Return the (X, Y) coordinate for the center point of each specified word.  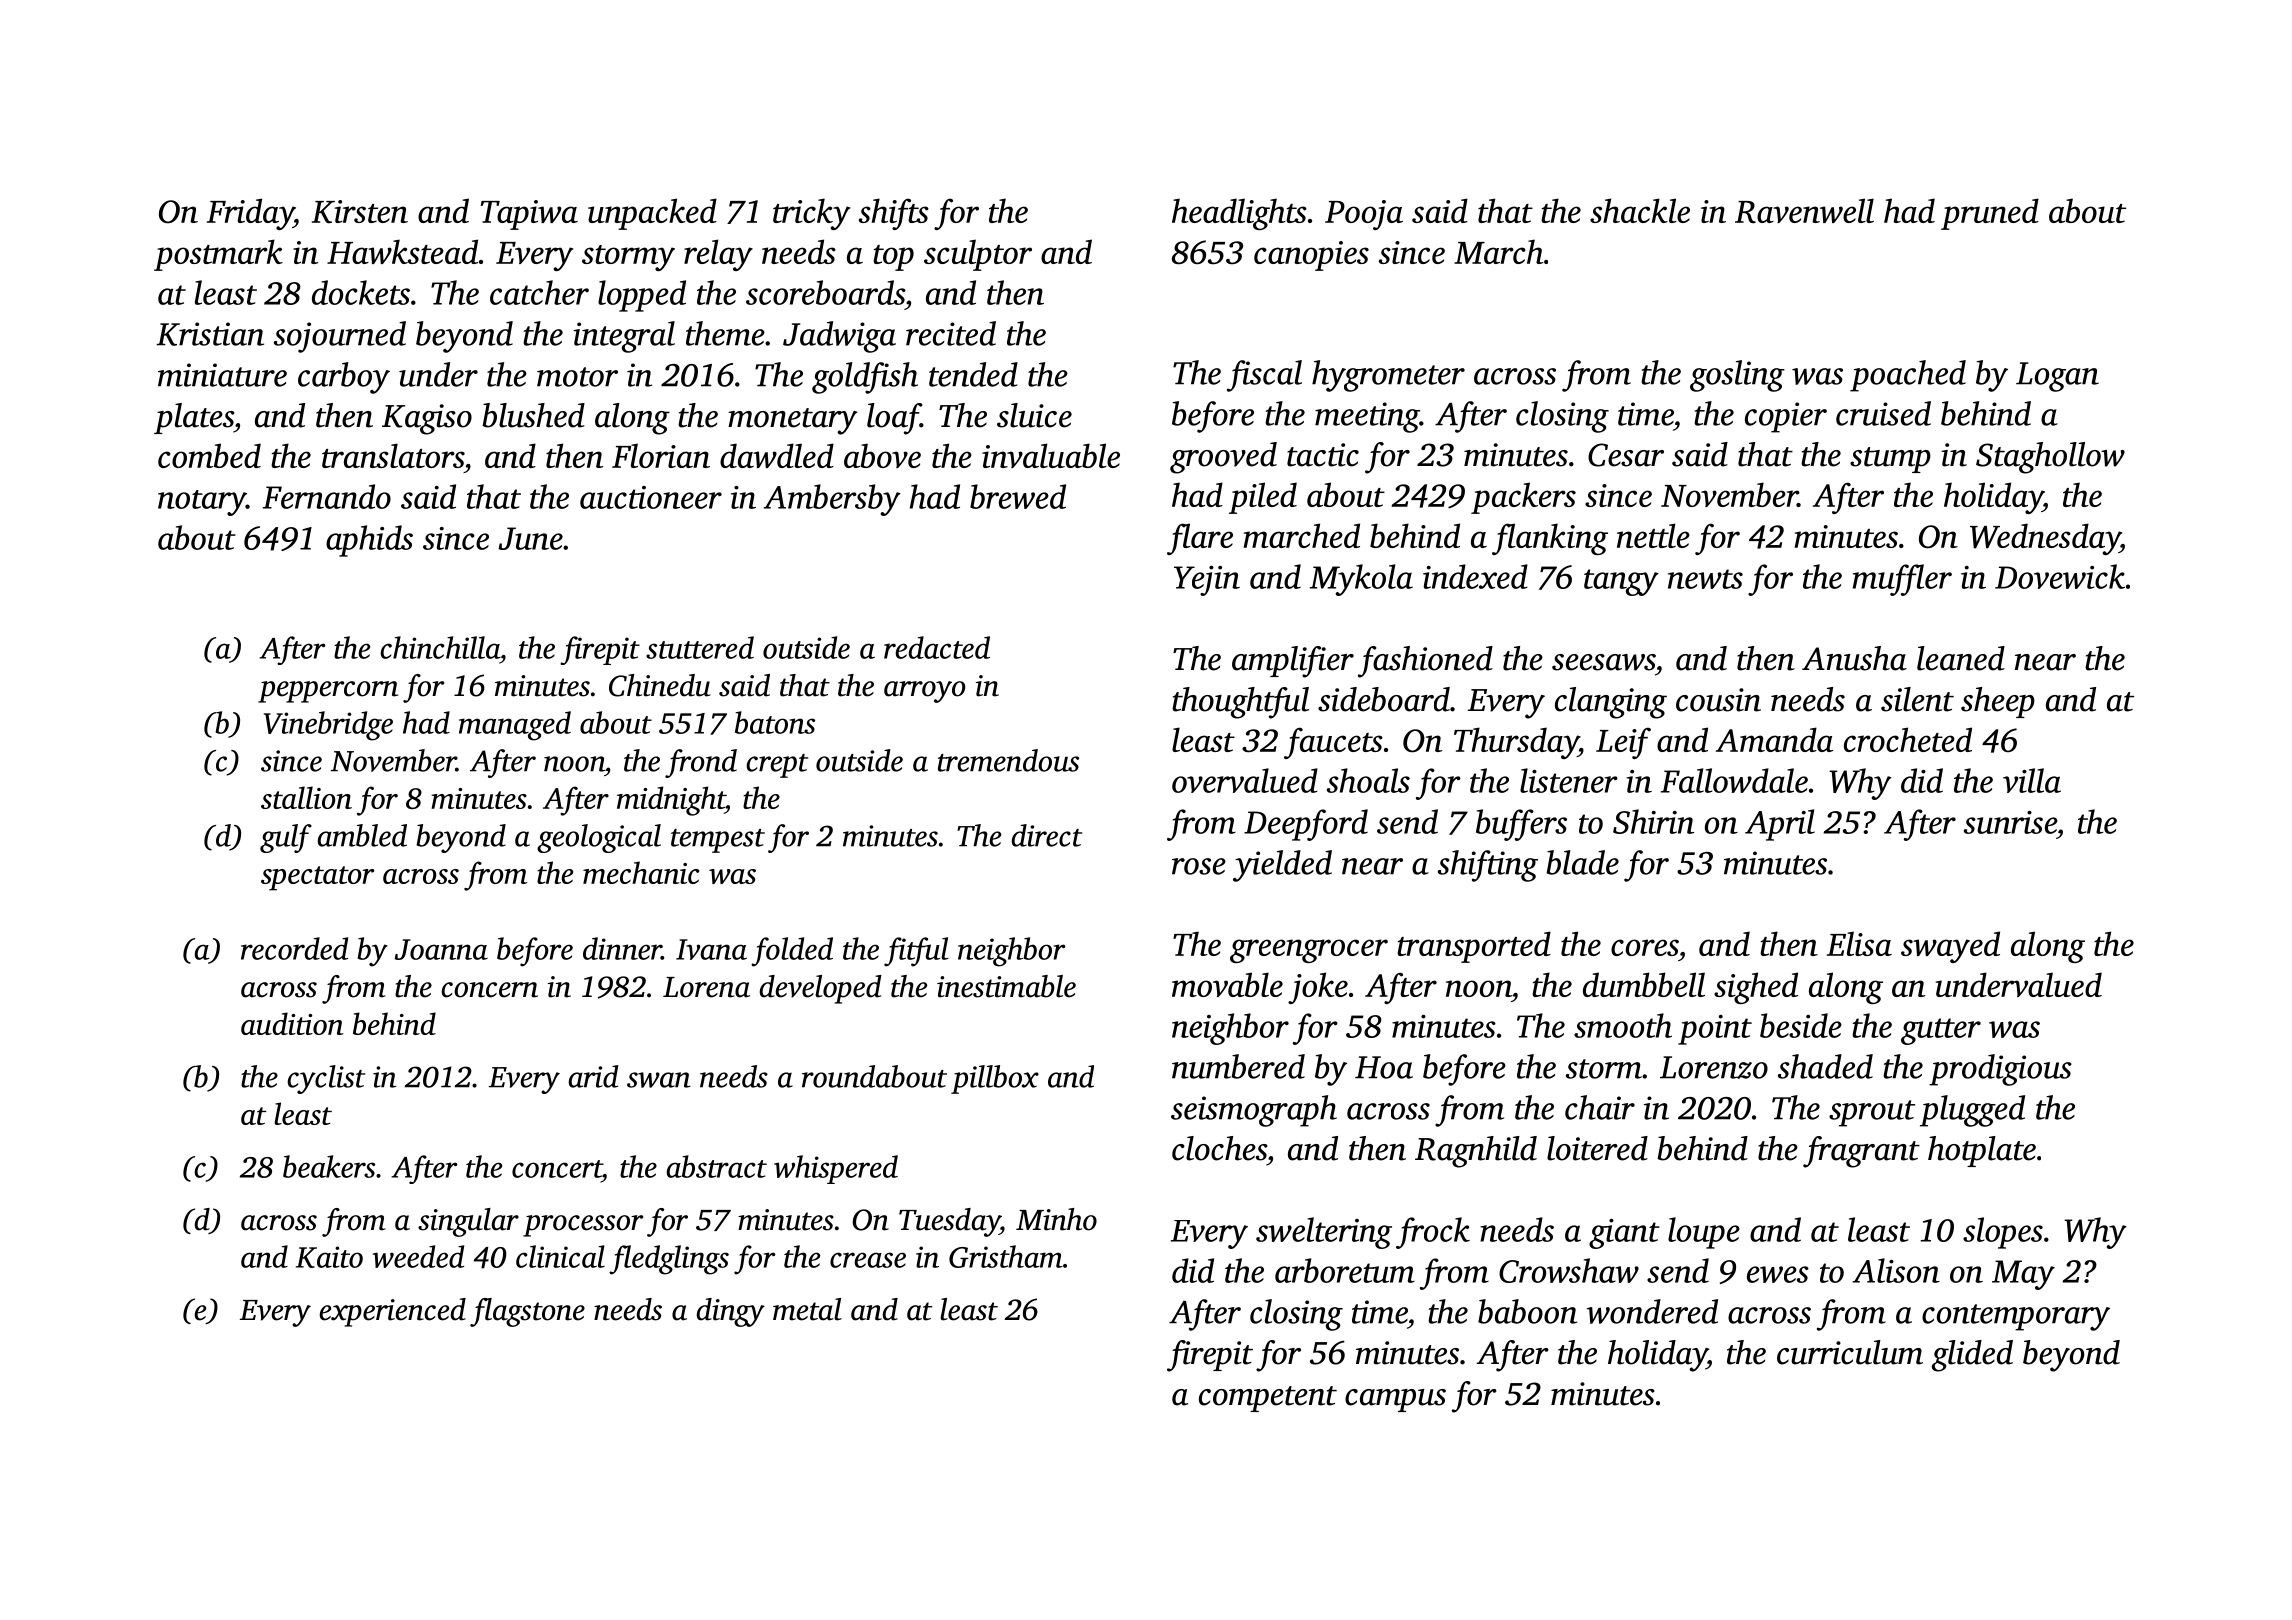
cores (1644, 947)
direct (1046, 835)
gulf (286, 838)
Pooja (1364, 215)
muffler (1902, 580)
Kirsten (360, 211)
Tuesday (949, 1222)
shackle (1640, 210)
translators (393, 455)
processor (583, 1226)
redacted (937, 647)
